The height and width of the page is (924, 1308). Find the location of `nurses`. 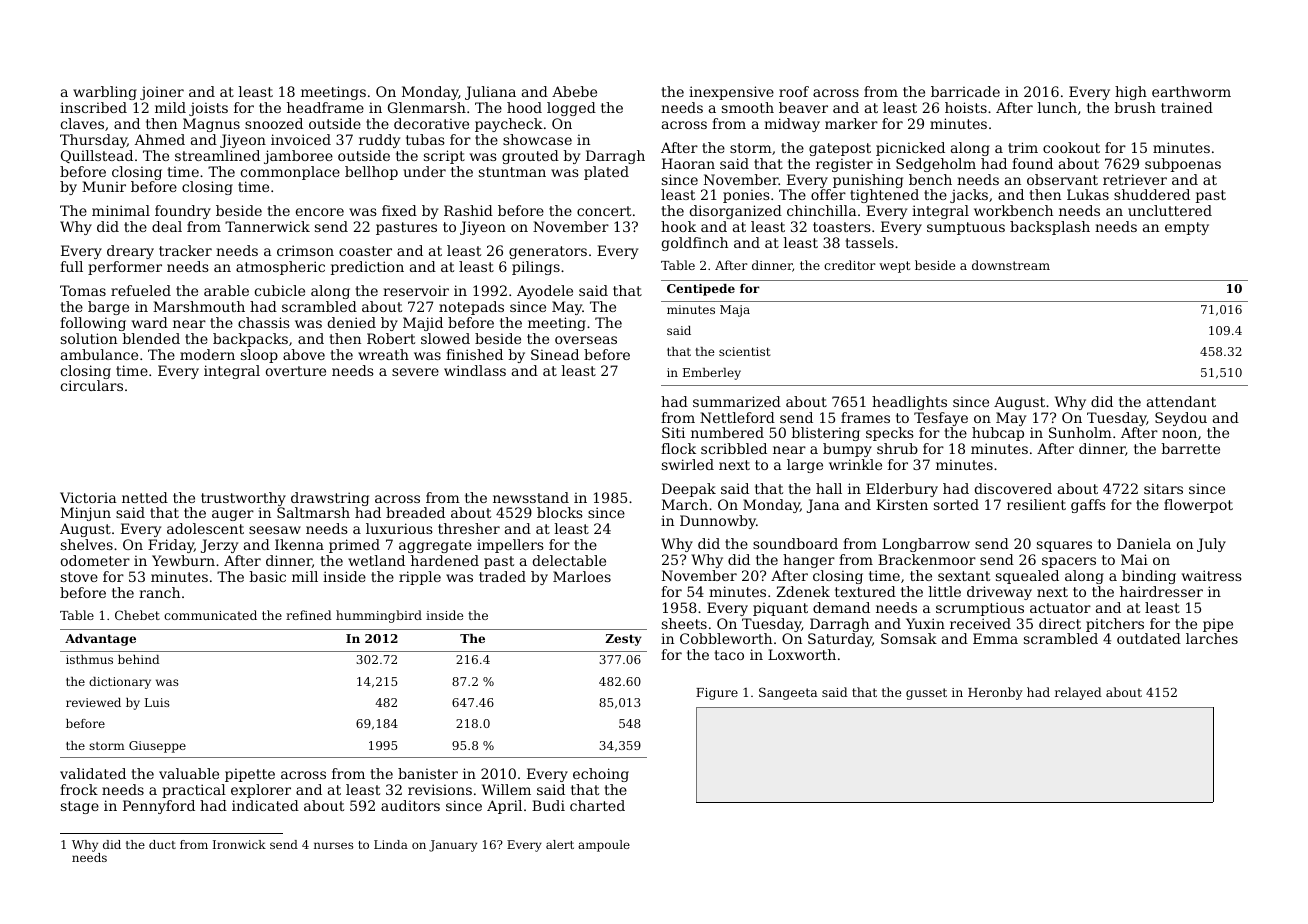

nurses is located at coordinates (333, 845).
